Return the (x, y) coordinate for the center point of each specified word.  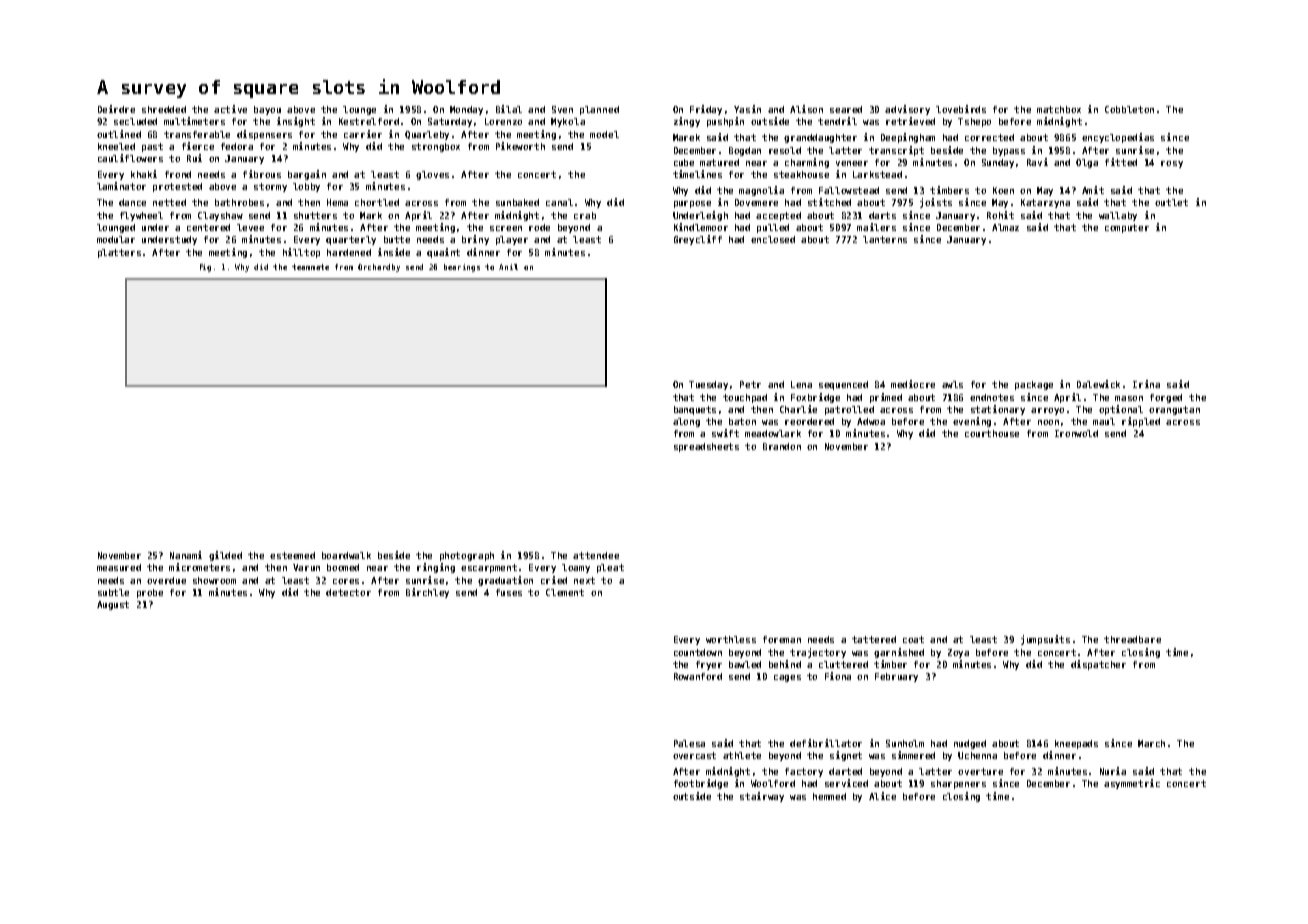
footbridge (701, 784)
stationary (998, 410)
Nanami (186, 555)
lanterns (885, 239)
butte (397, 239)
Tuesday (708, 385)
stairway (762, 797)
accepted (778, 216)
